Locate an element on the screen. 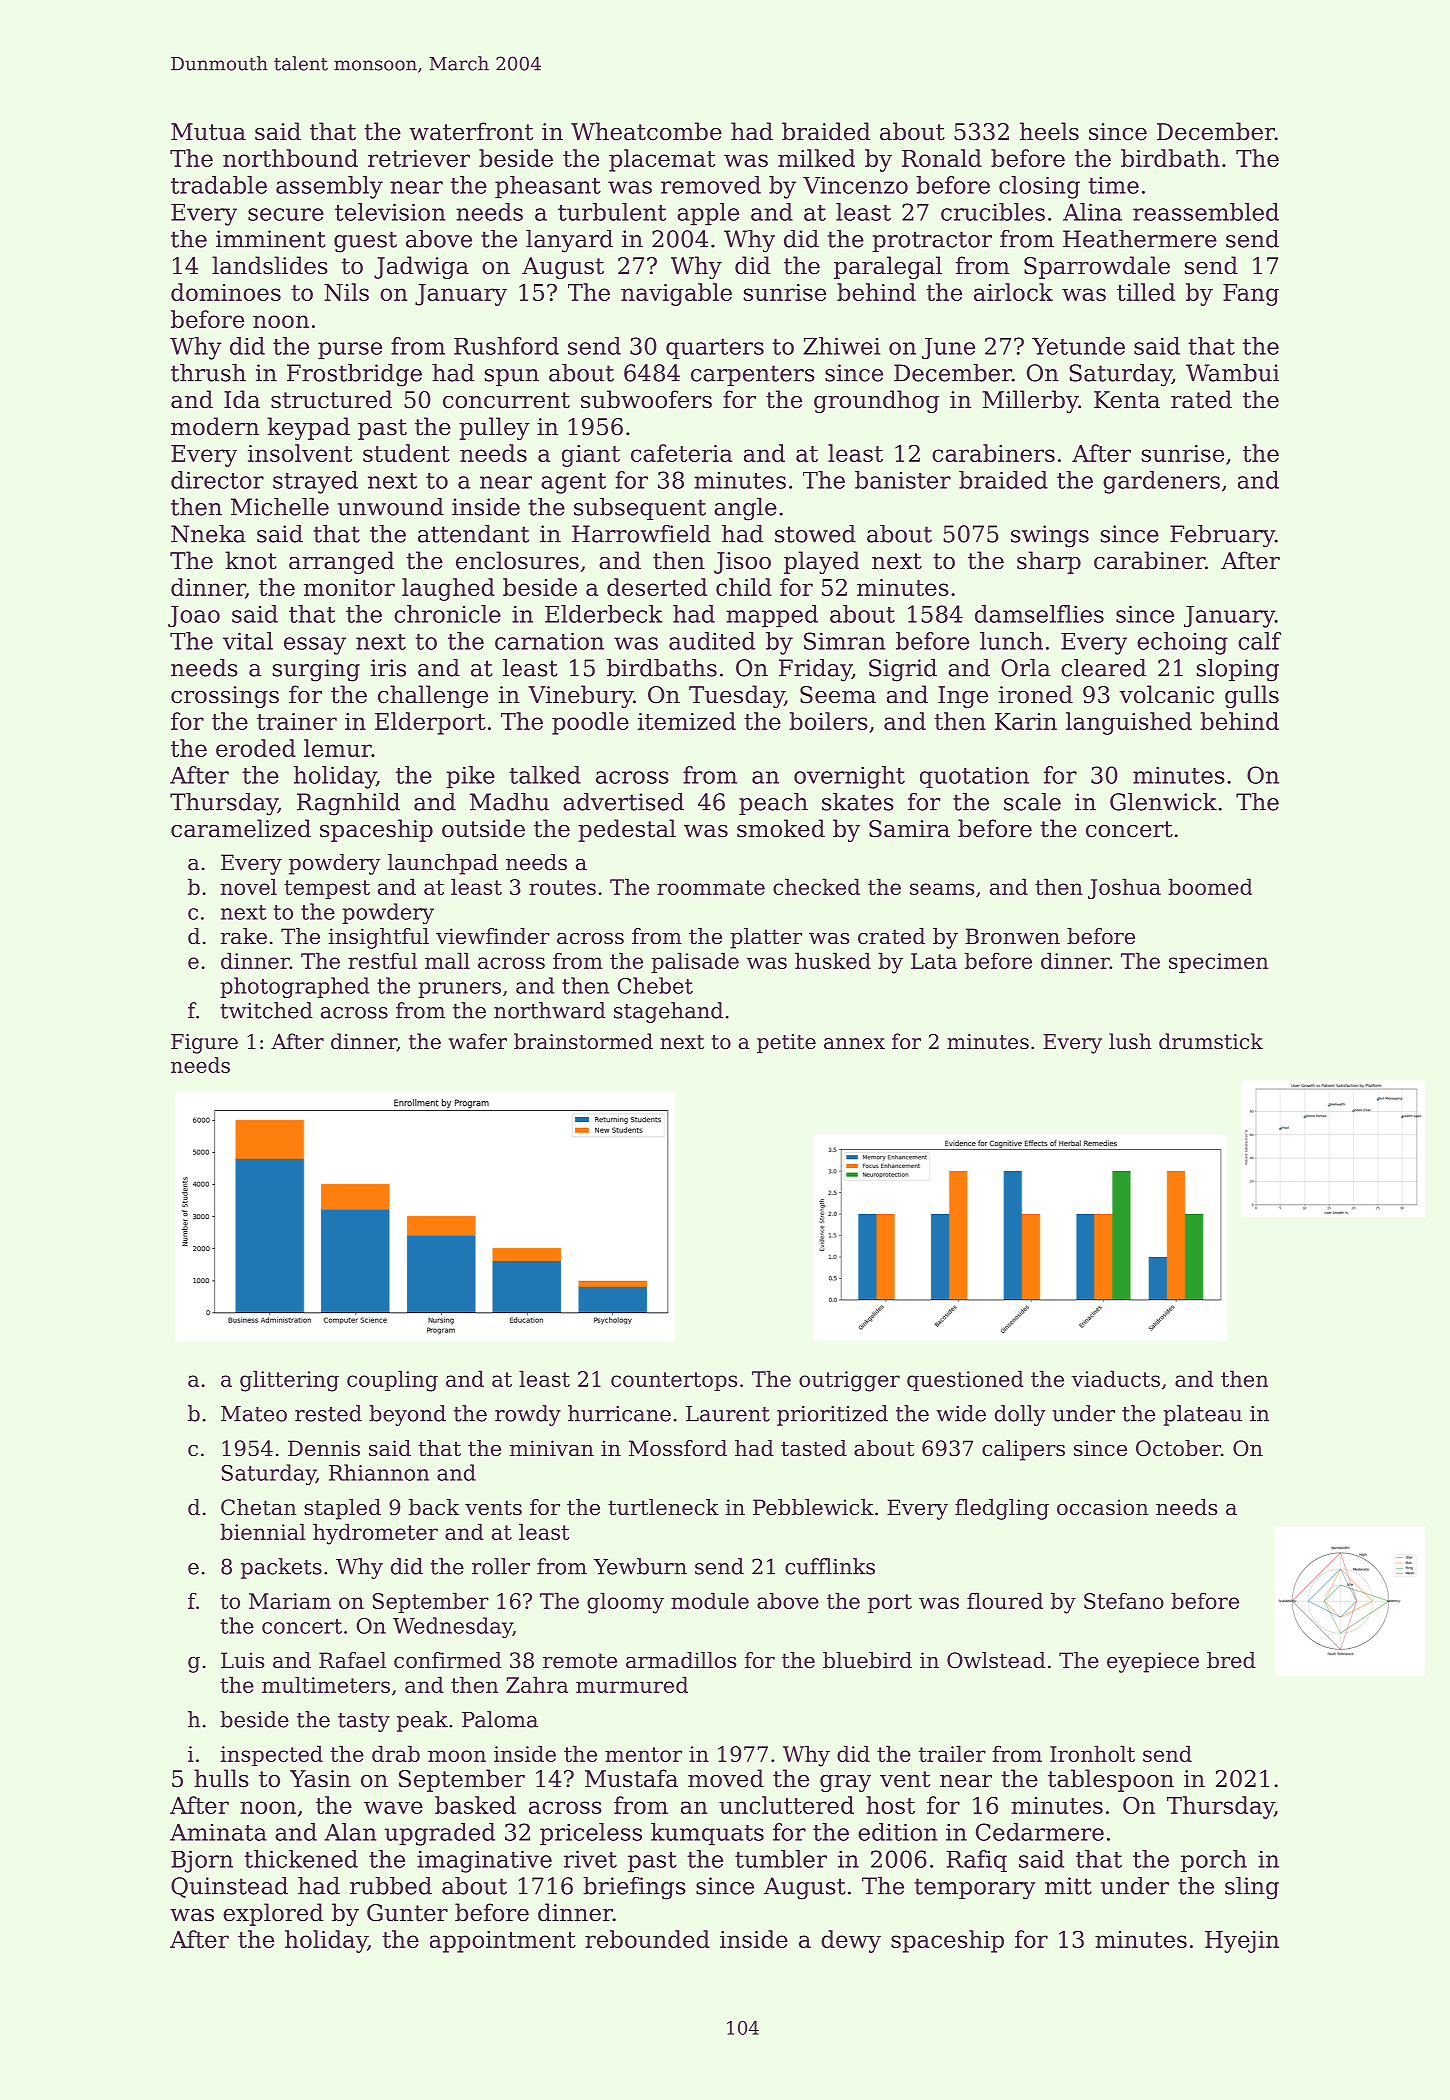 Image resolution: width=1450 pixels, height=2100 pixels. iris is located at coordinates (388, 668).
